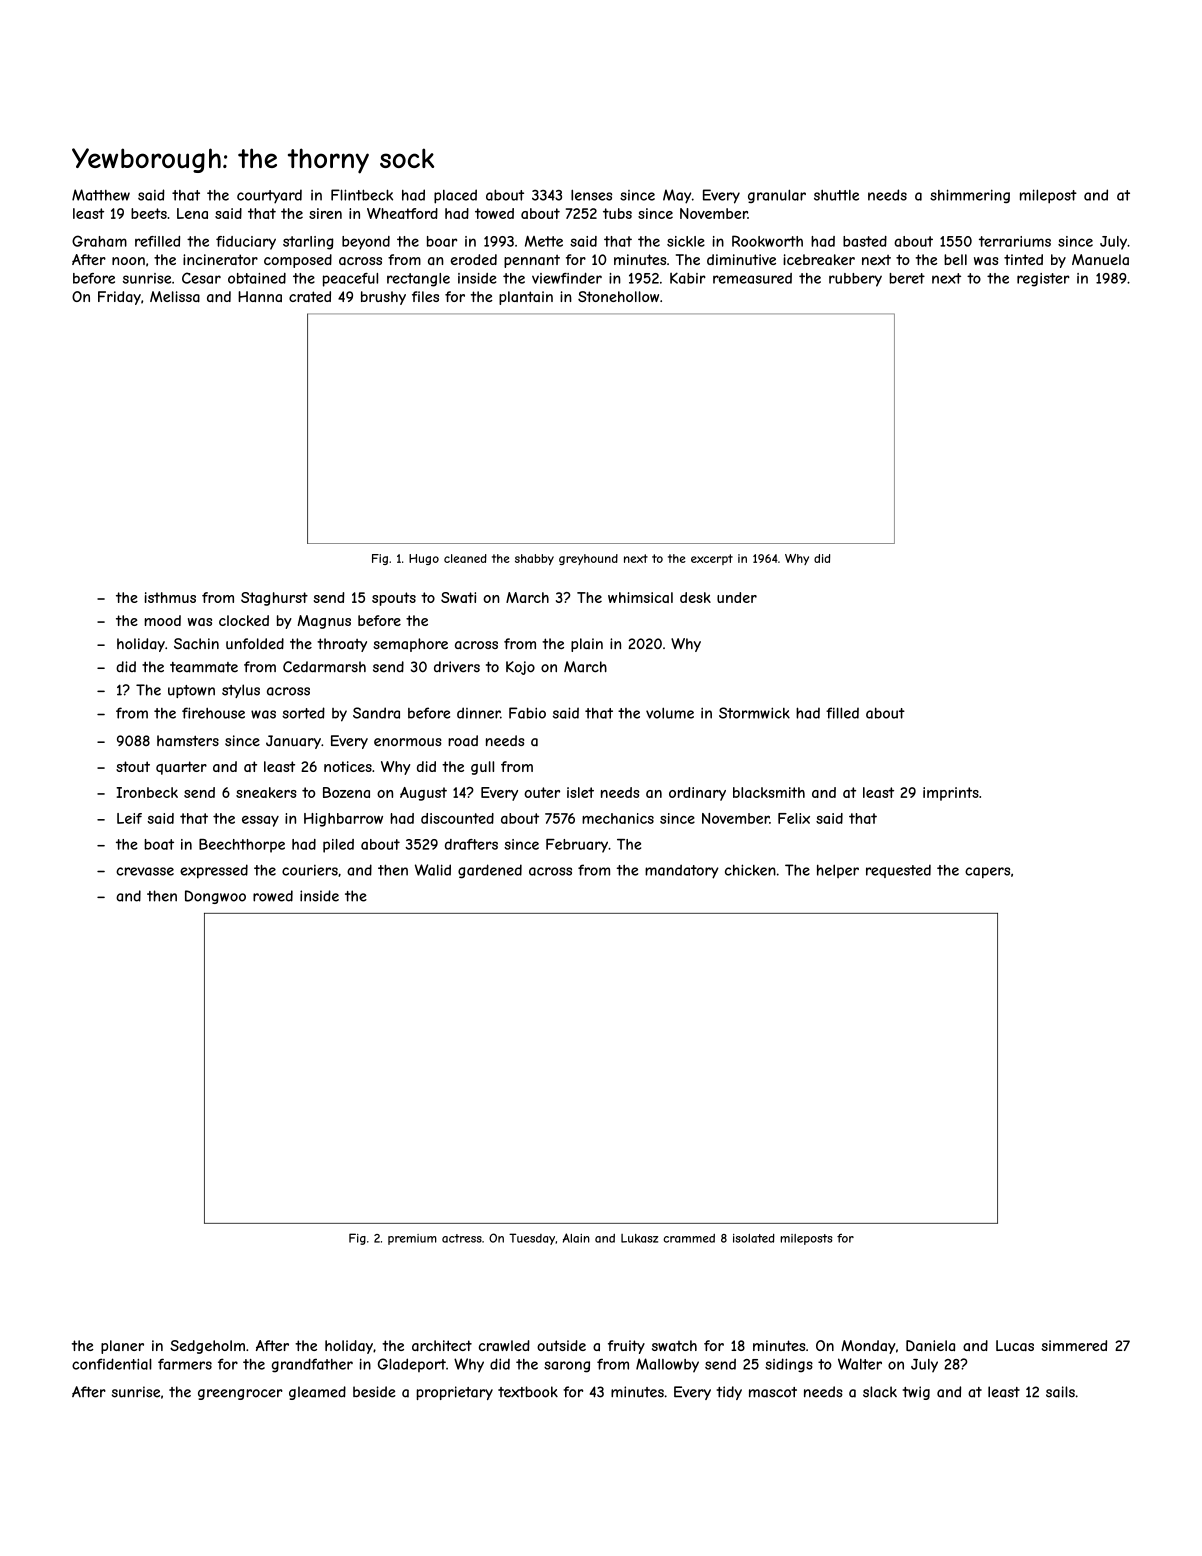 The width and height of the screenshot is (1202, 1556). Describe the element at coordinates (670, 713) in the screenshot. I see `volume` at that location.
